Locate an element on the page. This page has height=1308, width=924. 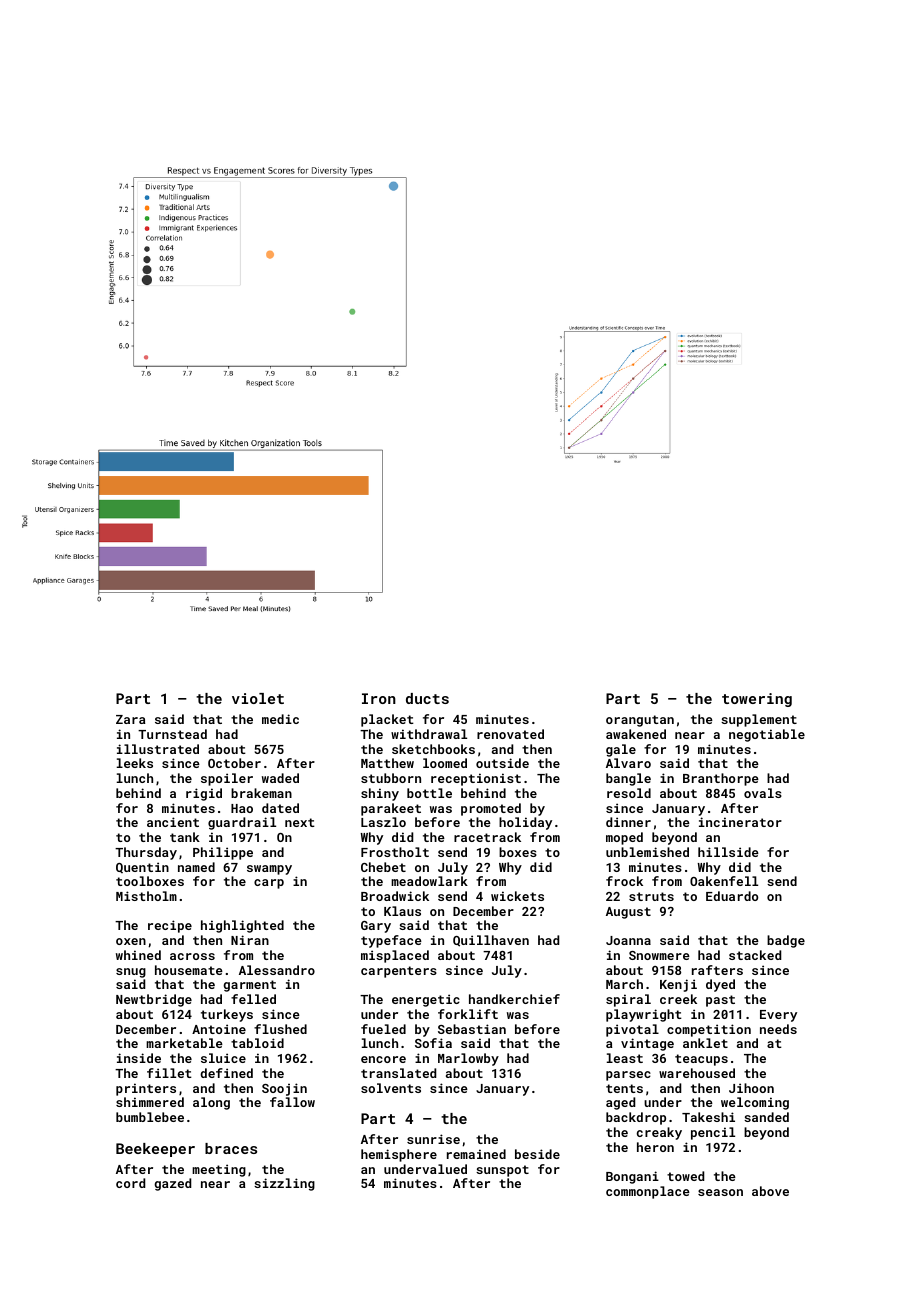
orangutan is located at coordinates (640, 721).
